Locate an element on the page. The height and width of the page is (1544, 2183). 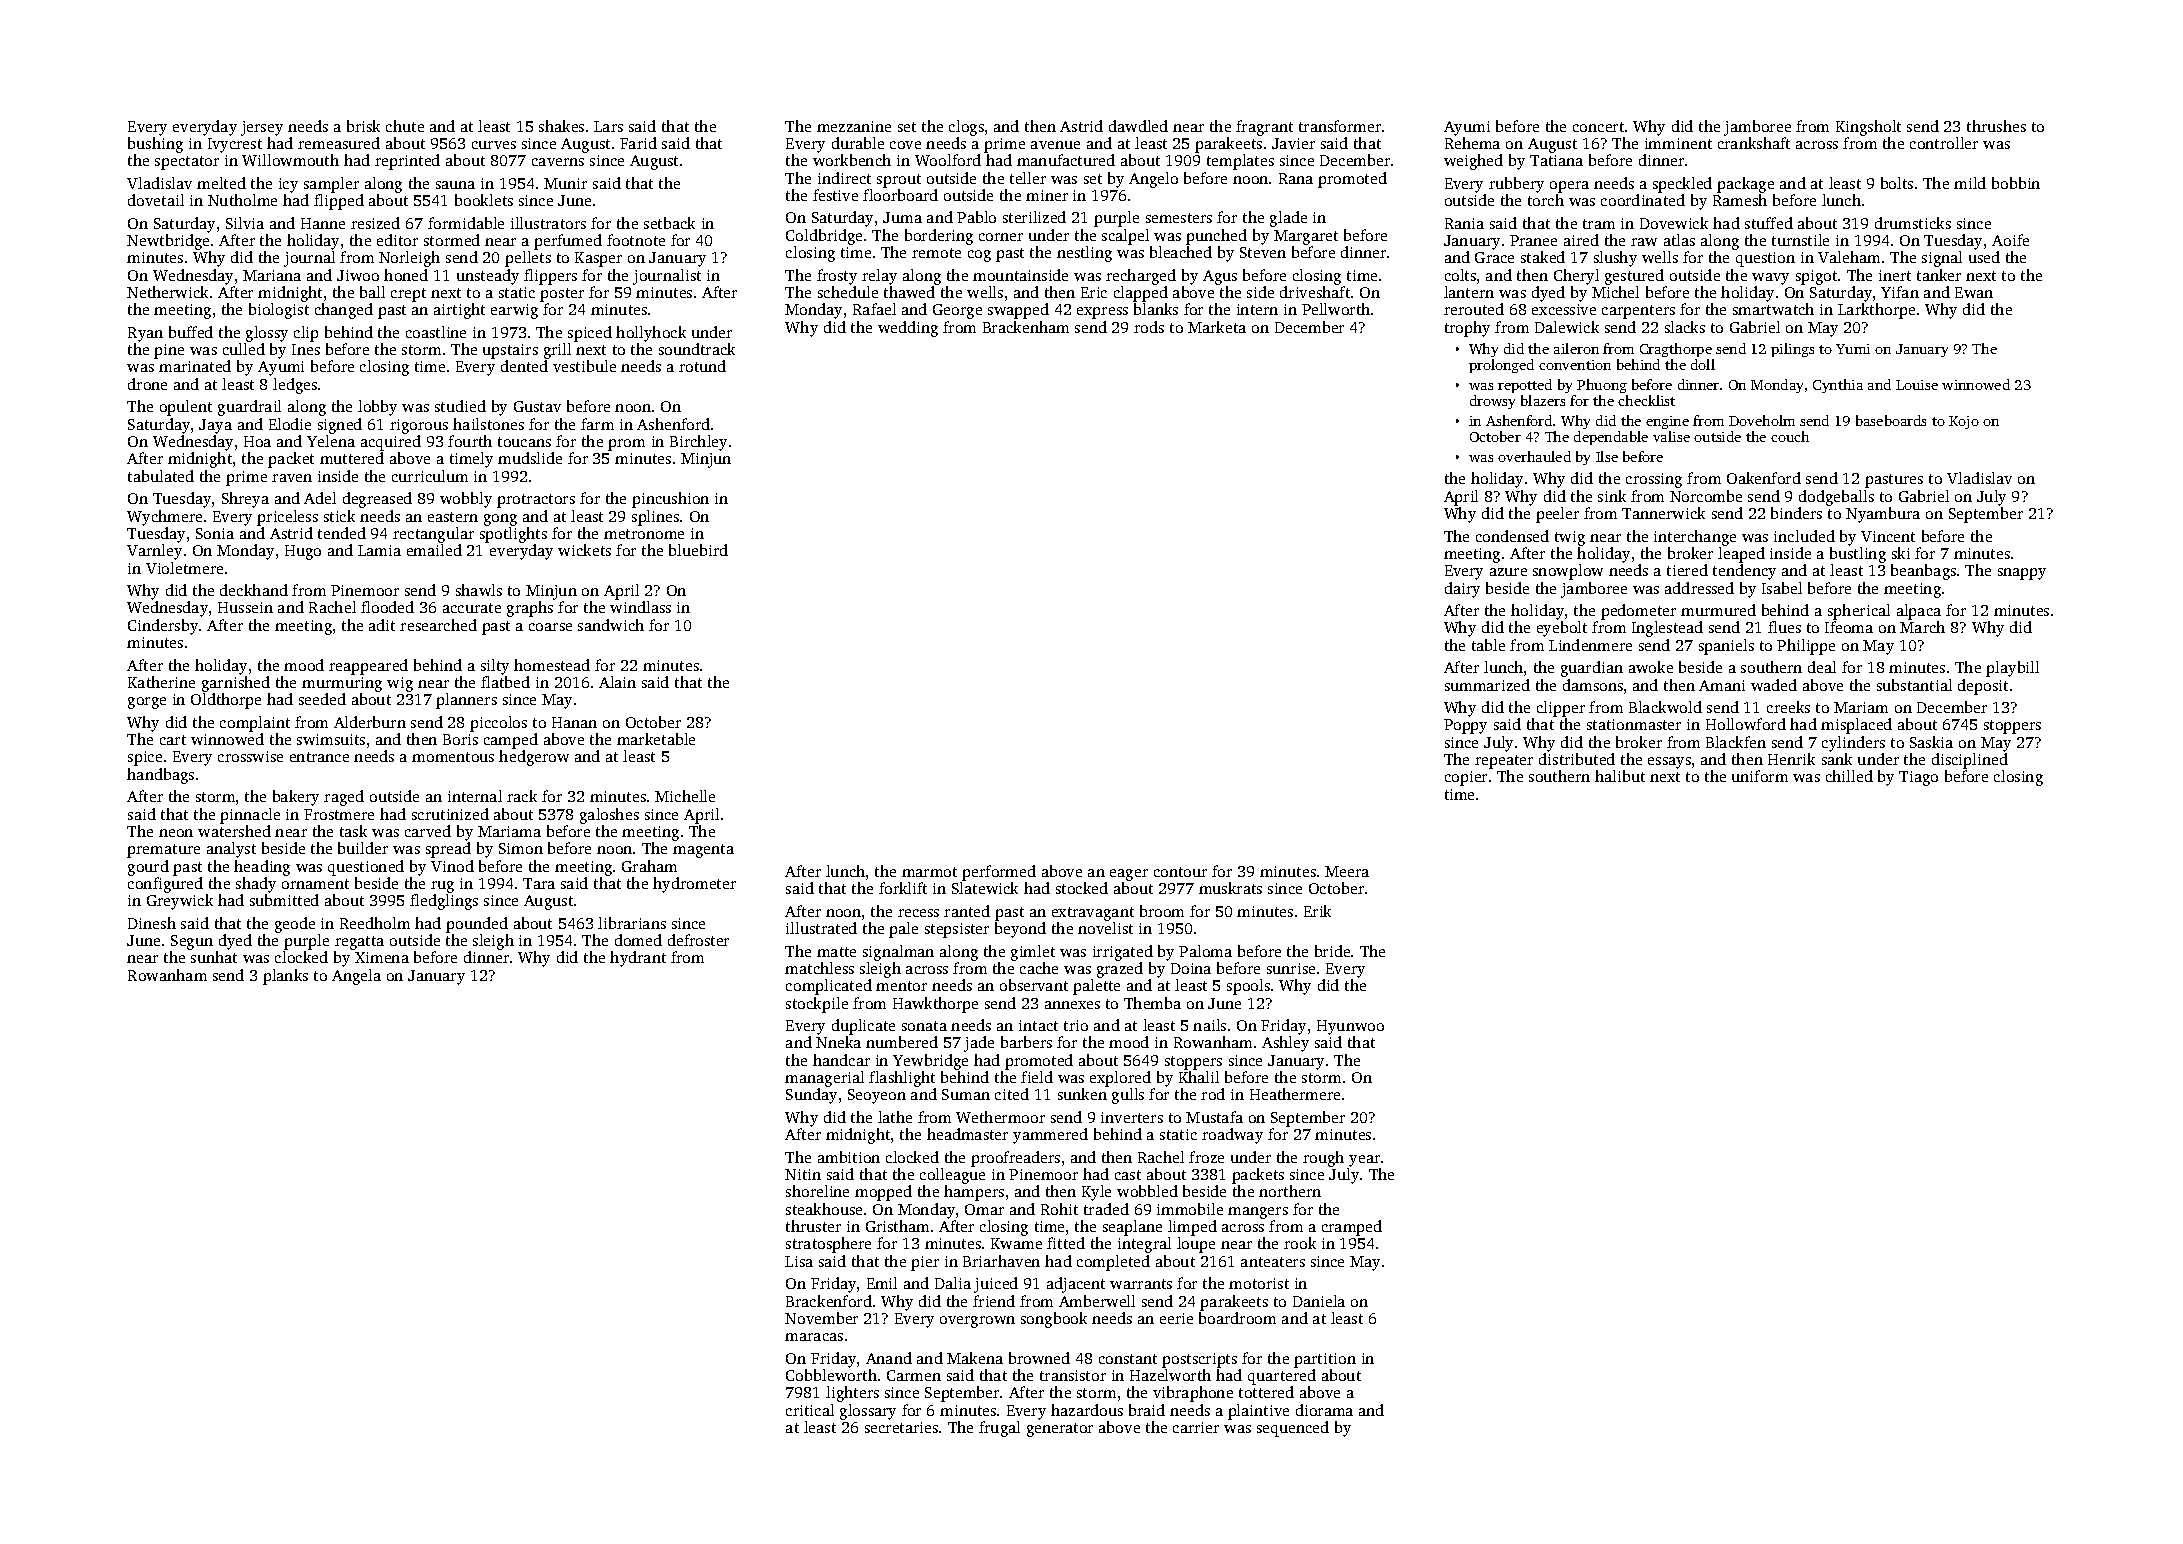
mezzanine is located at coordinates (854, 126).
